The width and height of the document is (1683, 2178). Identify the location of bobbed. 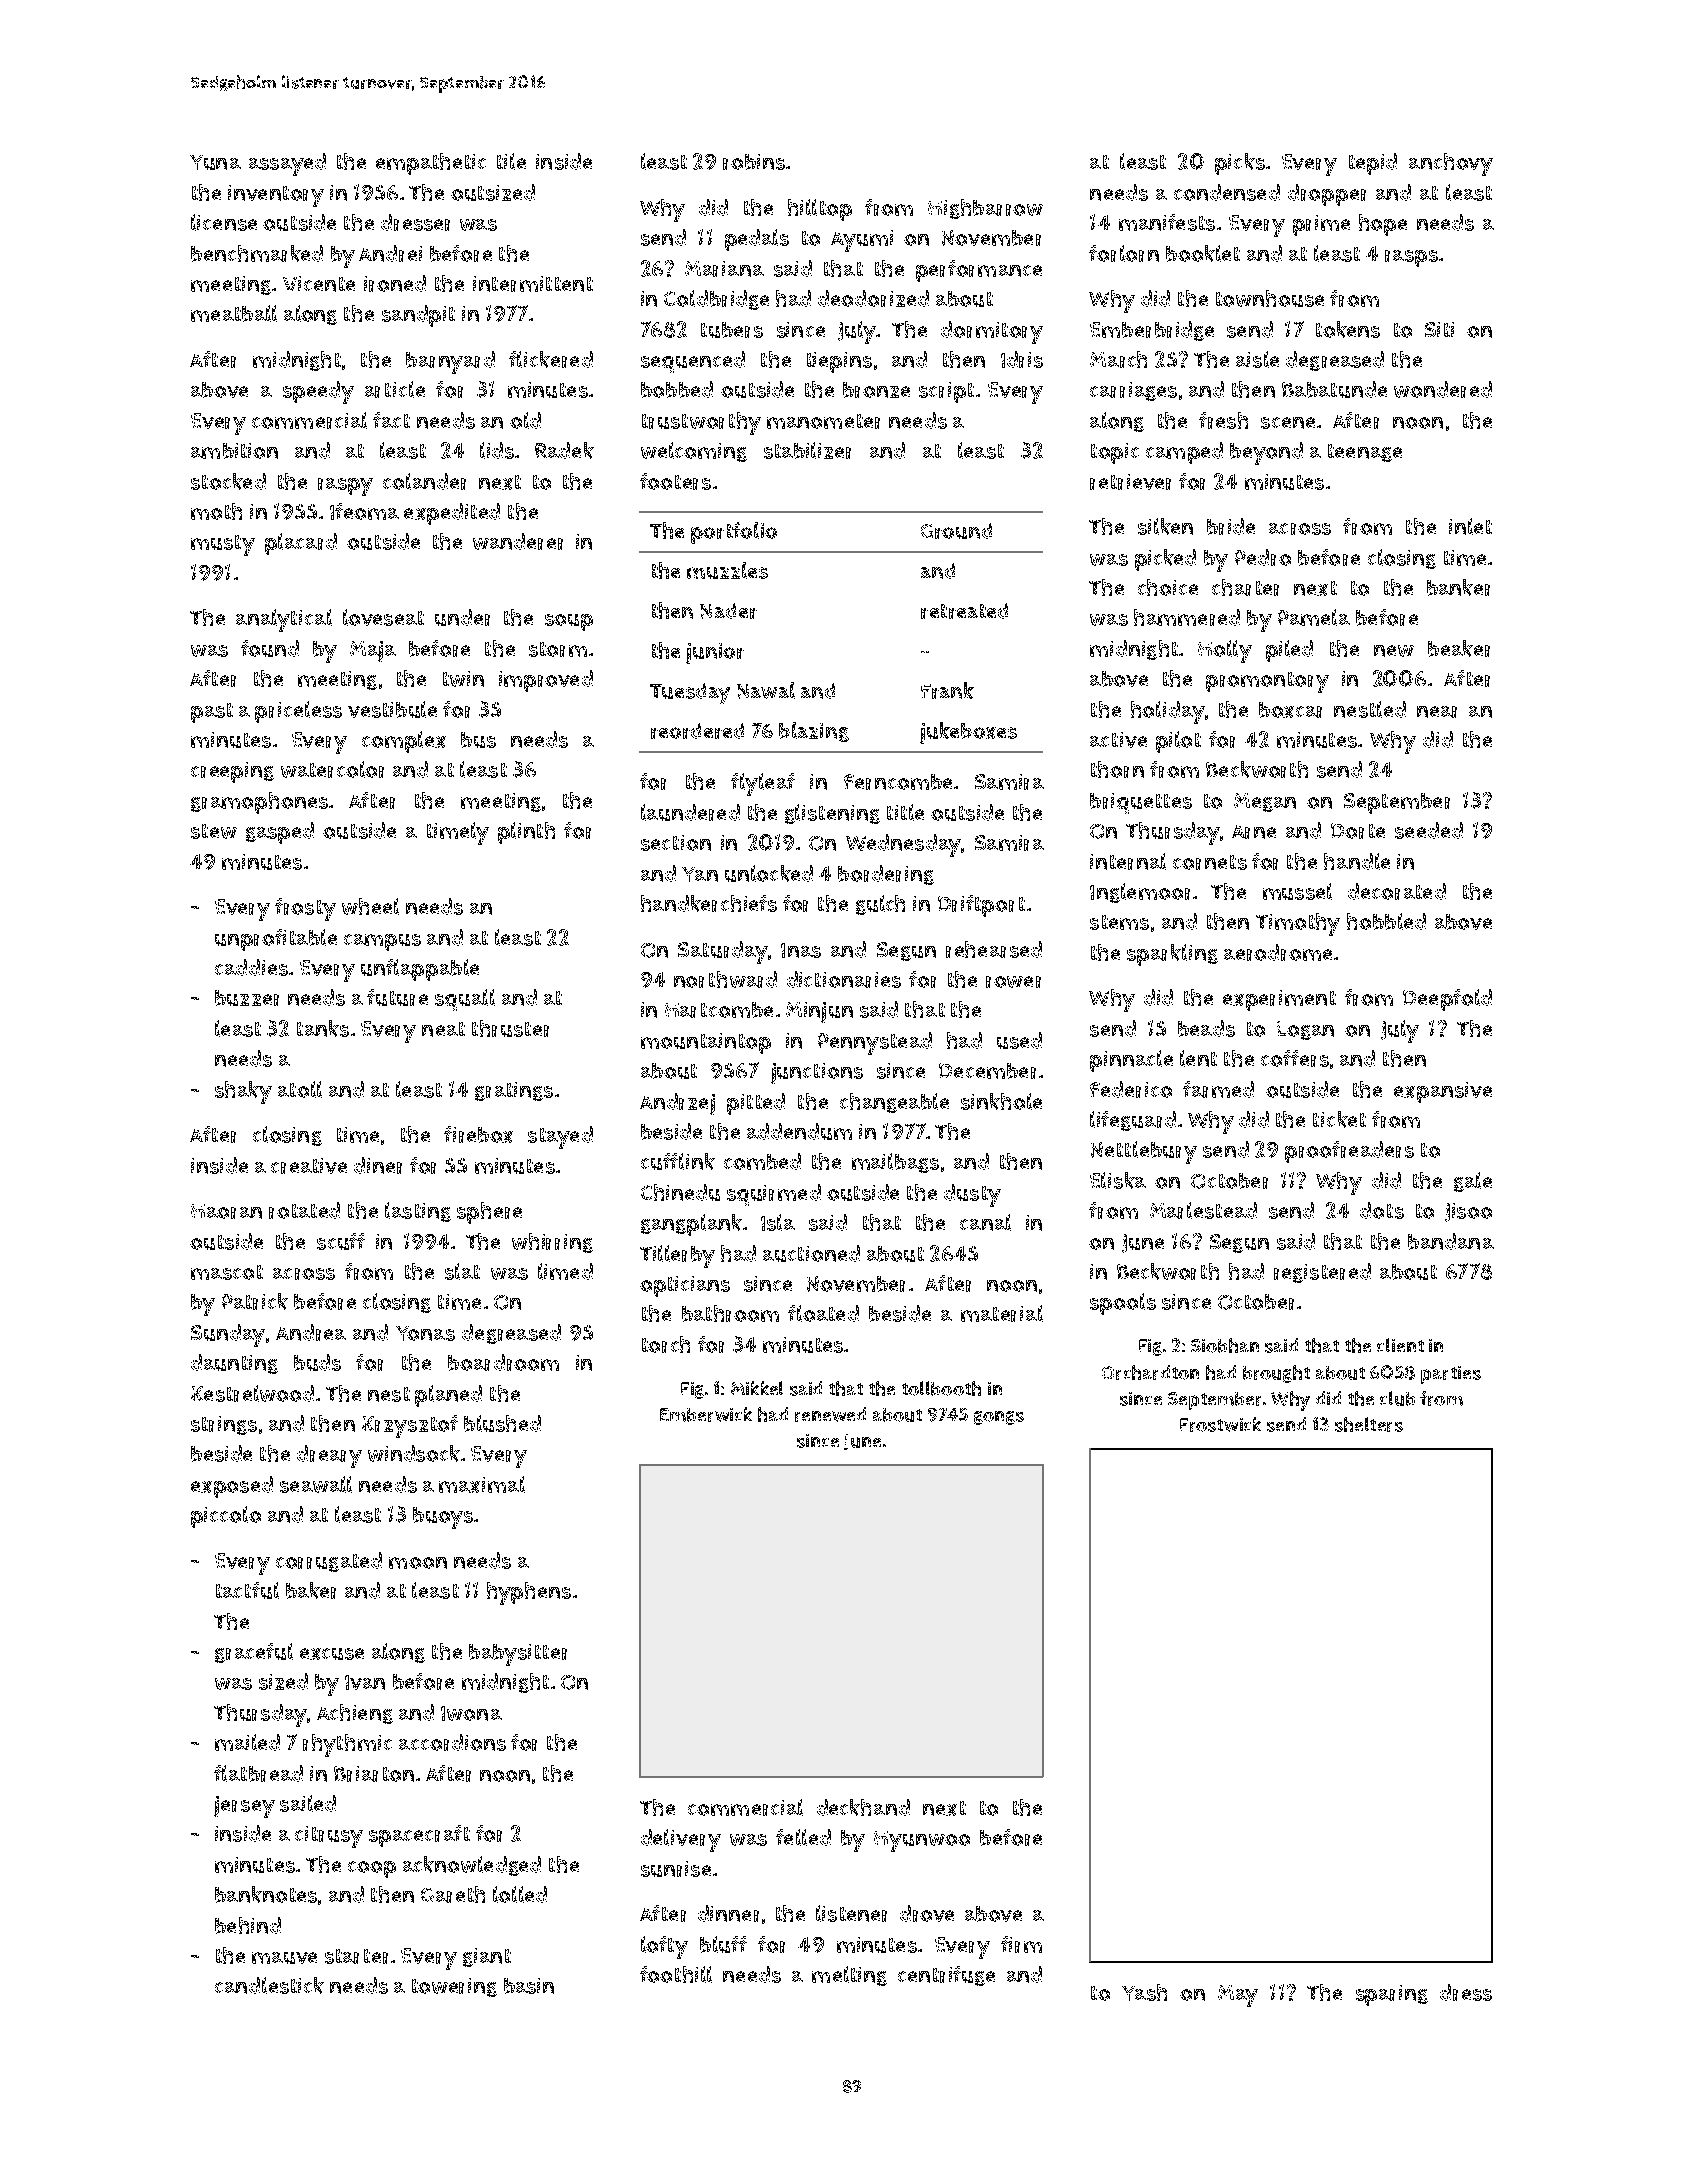
(677, 389).
